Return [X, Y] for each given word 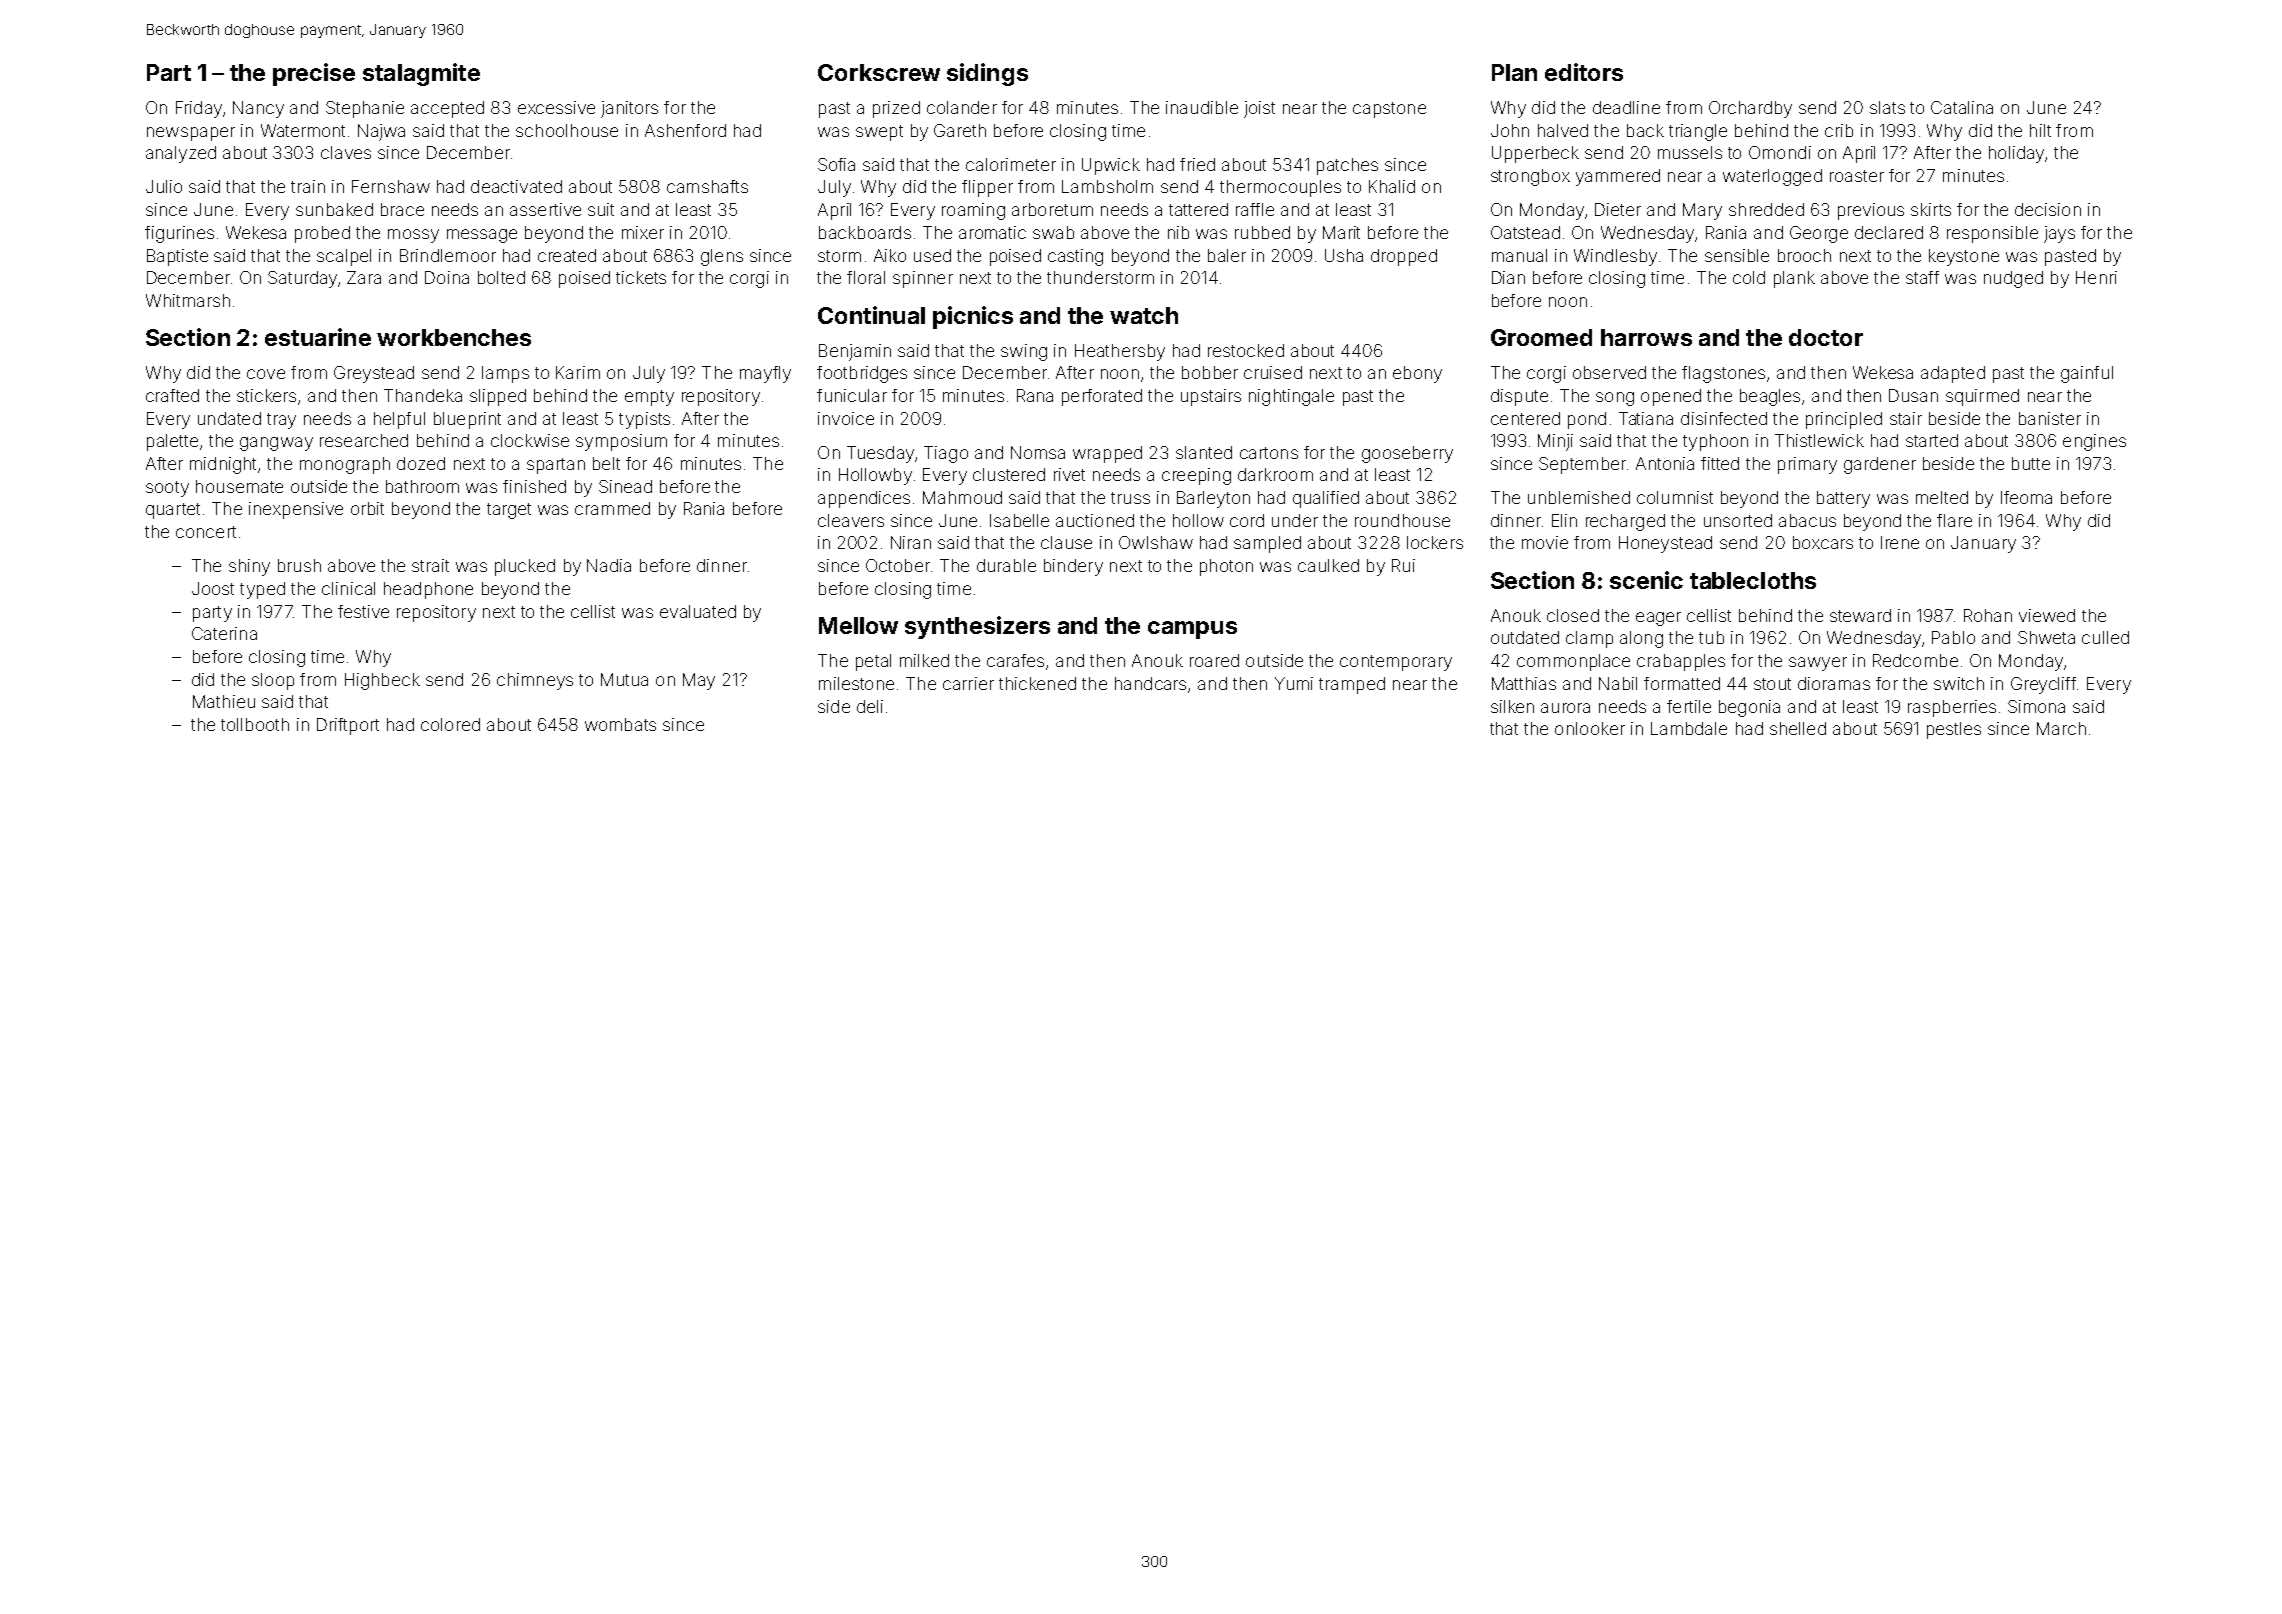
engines [2094, 442]
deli [870, 706]
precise [314, 74]
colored [450, 724]
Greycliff [2043, 685]
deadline [1626, 107]
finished [534, 486]
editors [1584, 72]
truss [1130, 498]
